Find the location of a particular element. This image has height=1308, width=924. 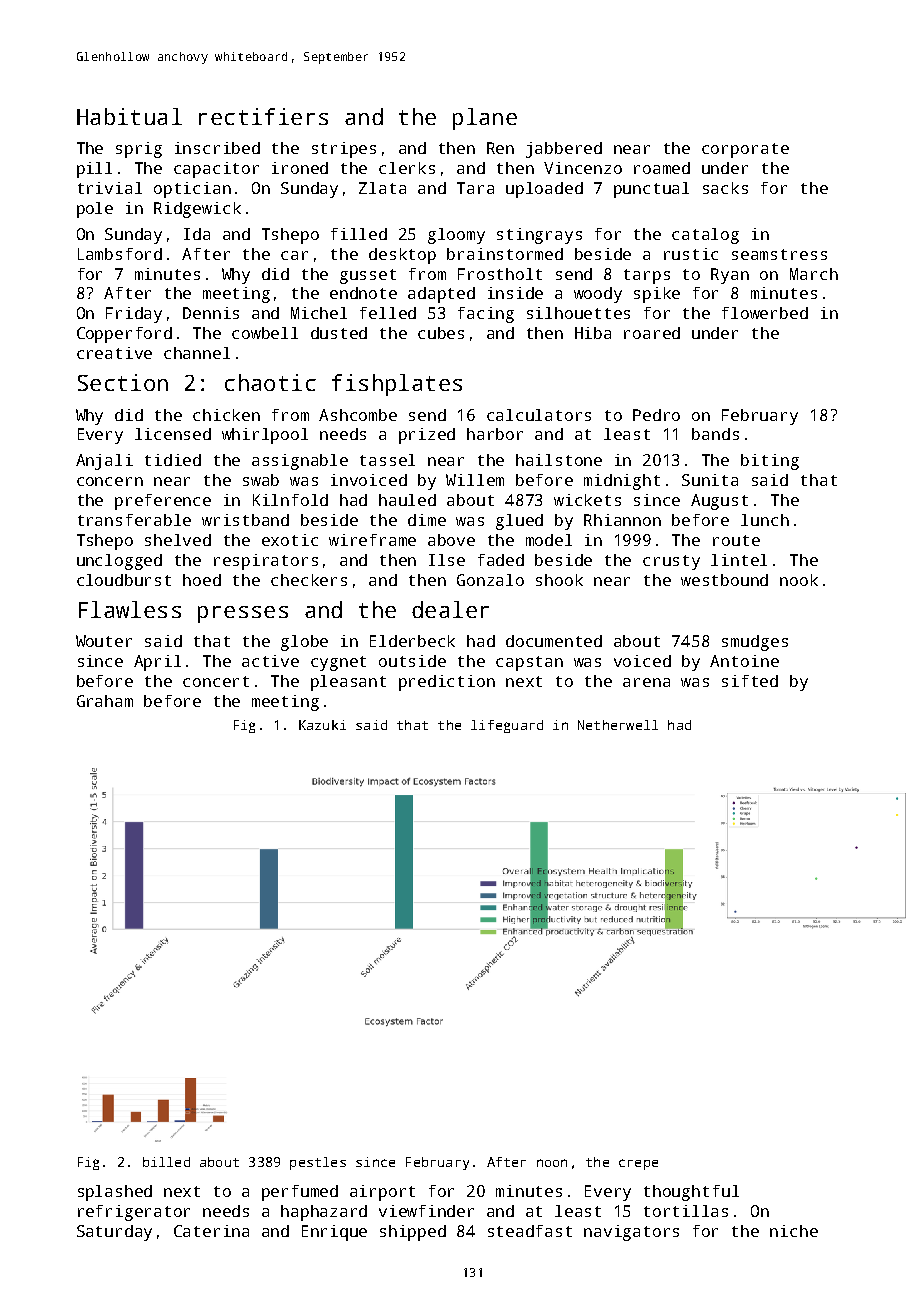

assignable is located at coordinates (300, 462).
